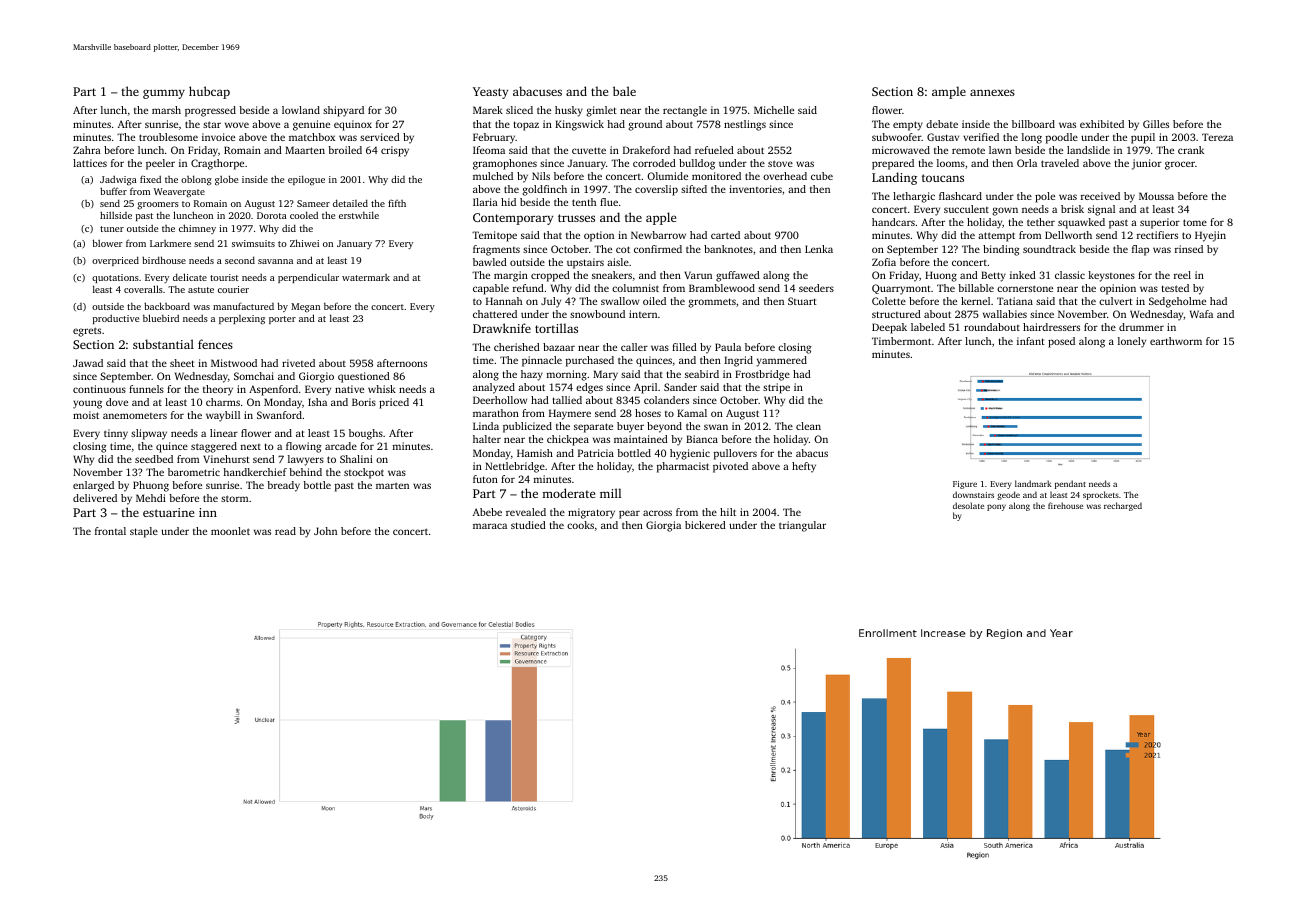 Image resolution: width=1308 pixels, height=924 pixels. Describe the element at coordinates (893, 222) in the screenshot. I see `handcars` at that location.
